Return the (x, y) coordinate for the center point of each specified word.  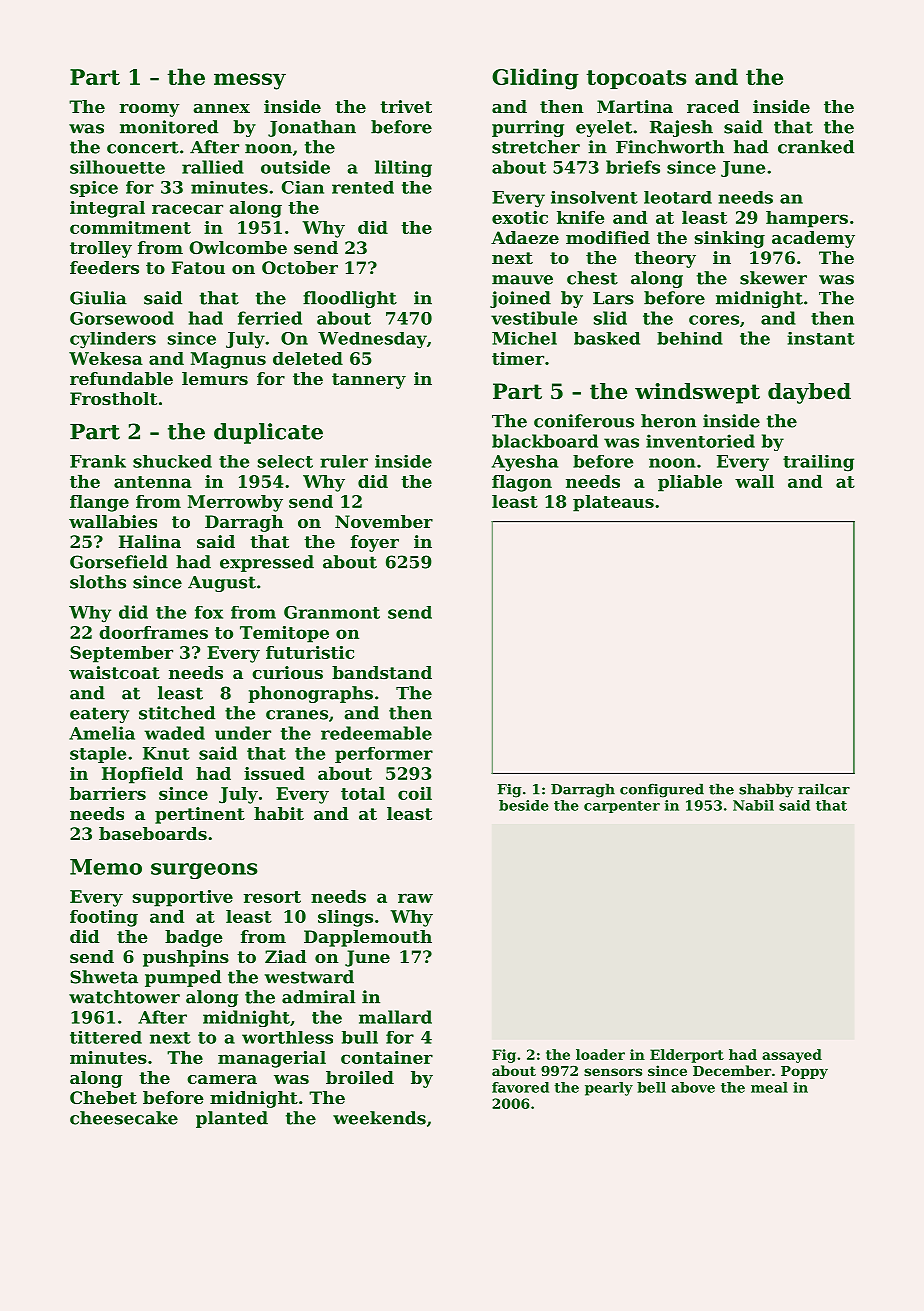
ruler (344, 461)
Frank (98, 461)
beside (524, 805)
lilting (403, 168)
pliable (690, 483)
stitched (177, 713)
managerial (272, 1059)
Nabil (753, 805)
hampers (807, 219)
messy (250, 81)
